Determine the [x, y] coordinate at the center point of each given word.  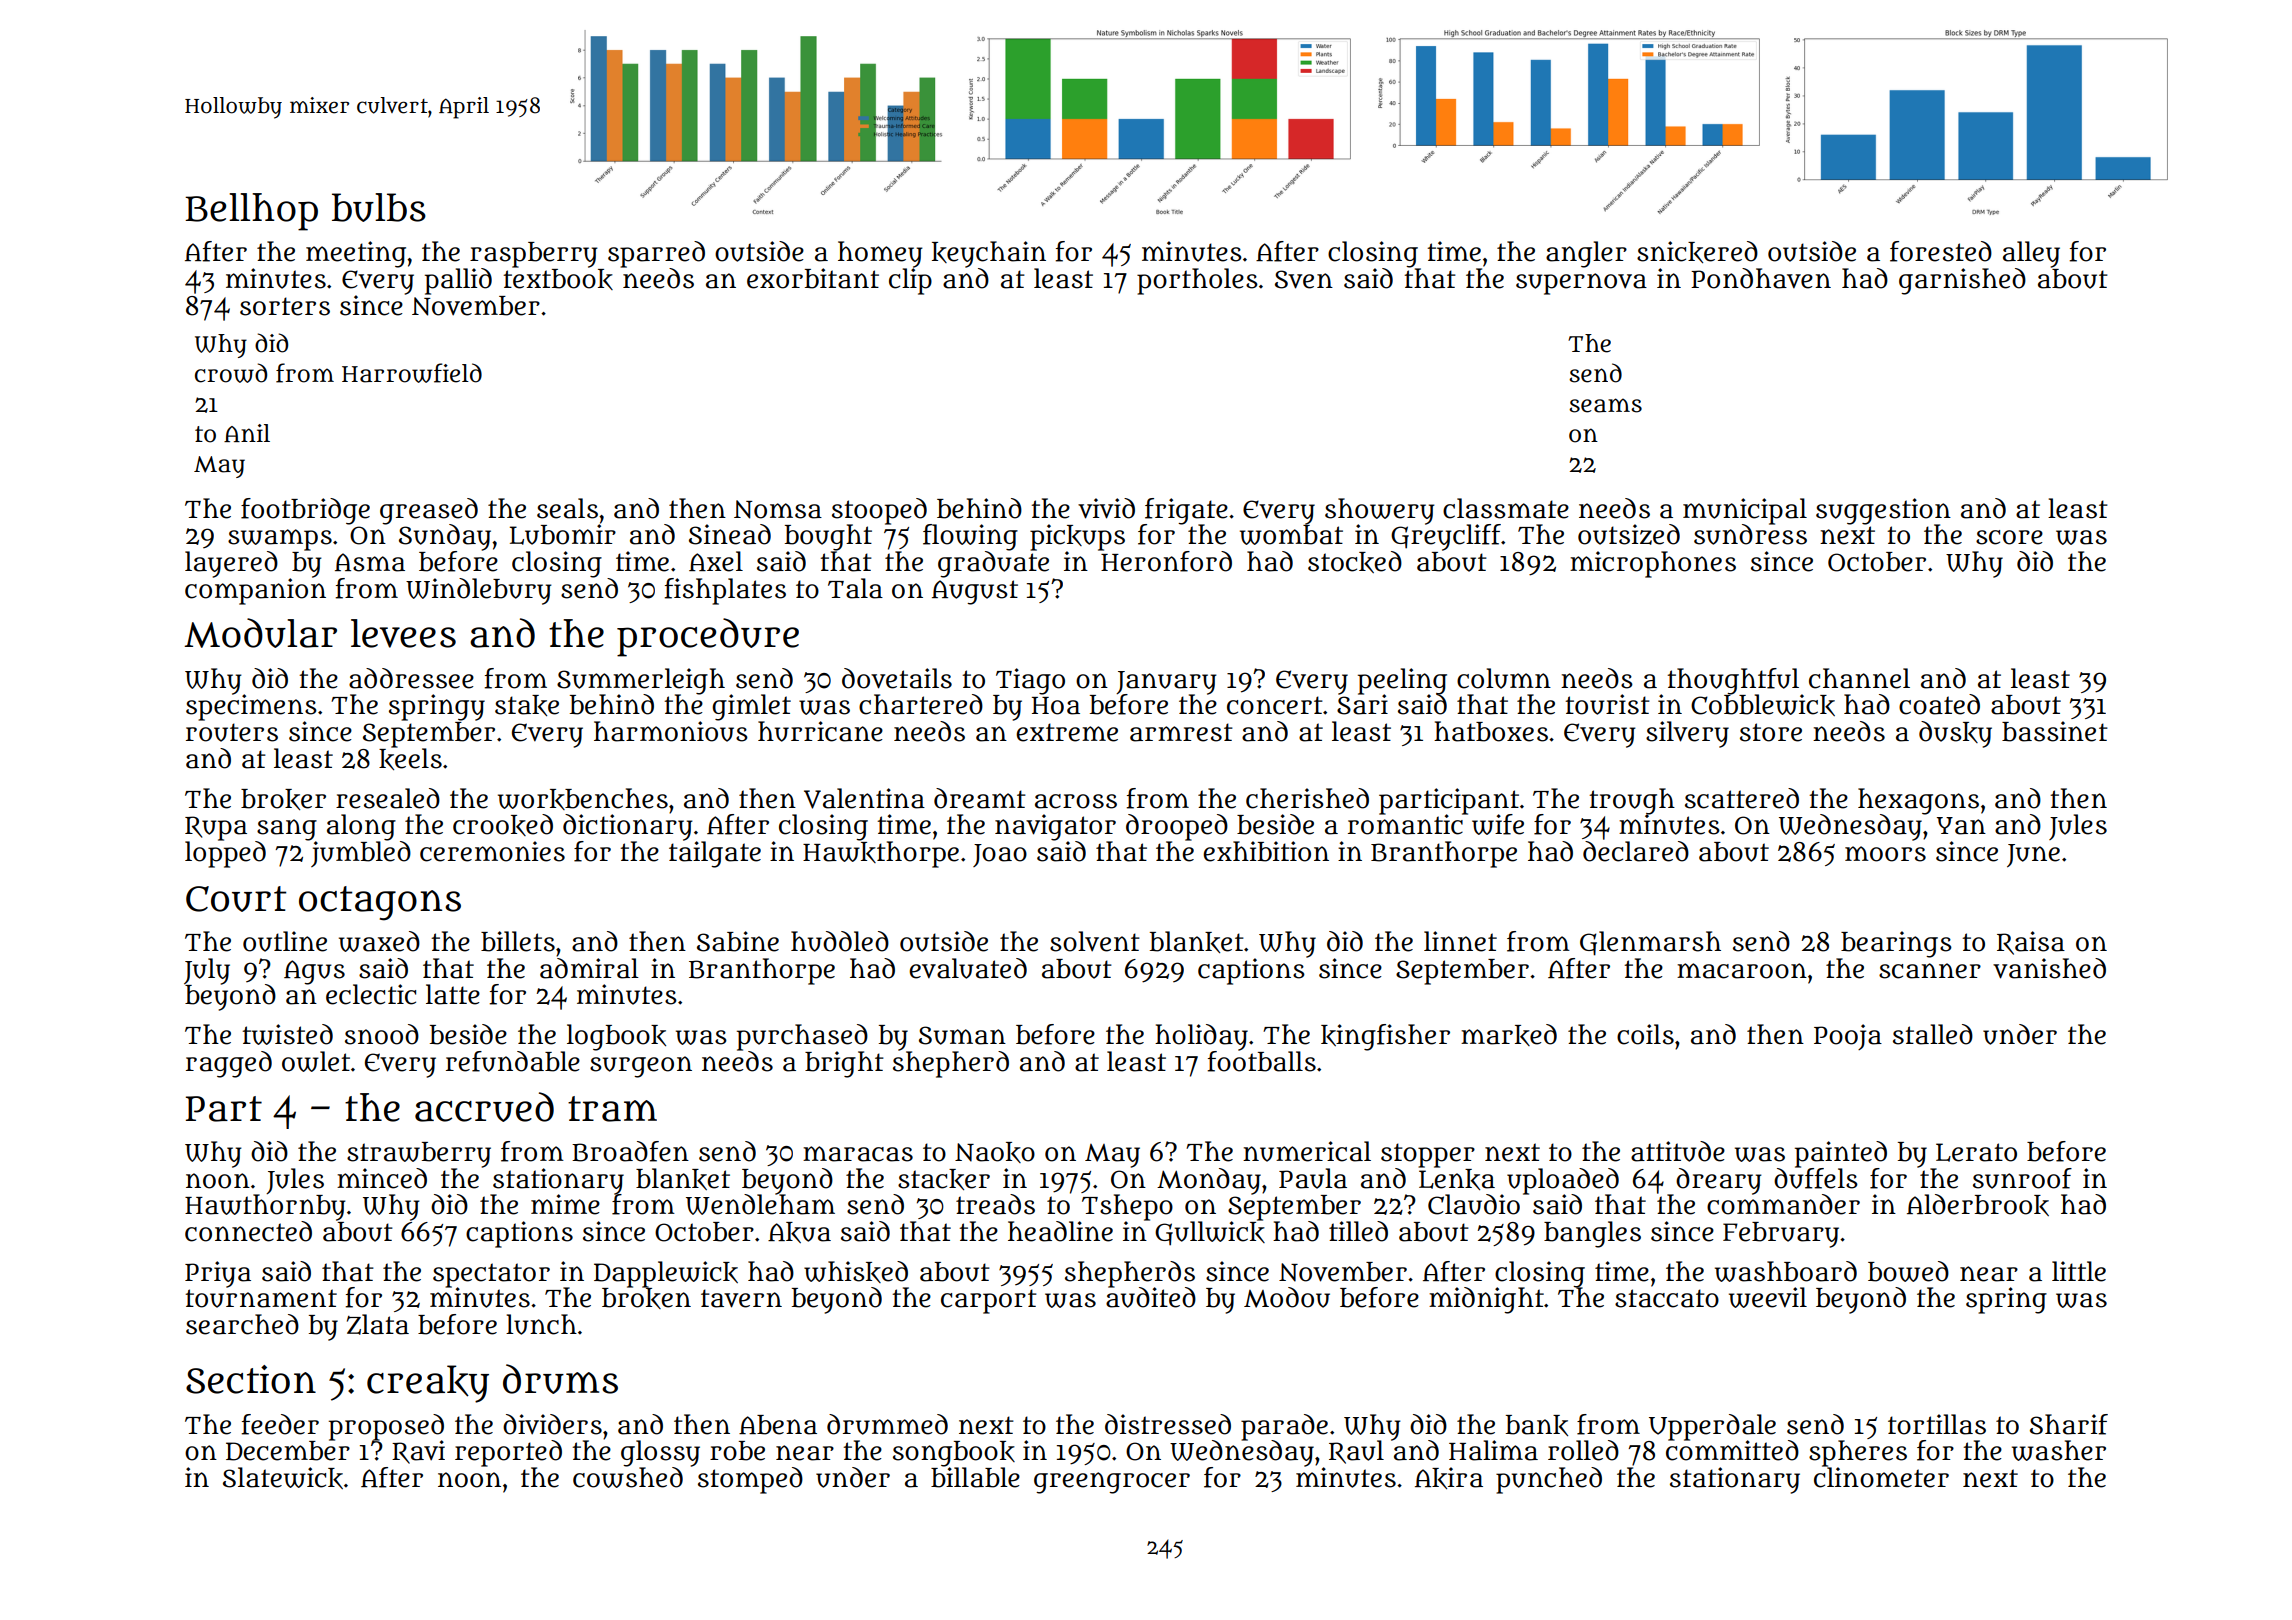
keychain [989, 254]
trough [1632, 801]
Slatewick [283, 1478]
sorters [285, 306]
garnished [1962, 281]
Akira [1449, 1478]
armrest [1181, 732]
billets [518, 941]
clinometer [1881, 1477]
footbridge [305, 511]
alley [2031, 254]
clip [910, 281]
